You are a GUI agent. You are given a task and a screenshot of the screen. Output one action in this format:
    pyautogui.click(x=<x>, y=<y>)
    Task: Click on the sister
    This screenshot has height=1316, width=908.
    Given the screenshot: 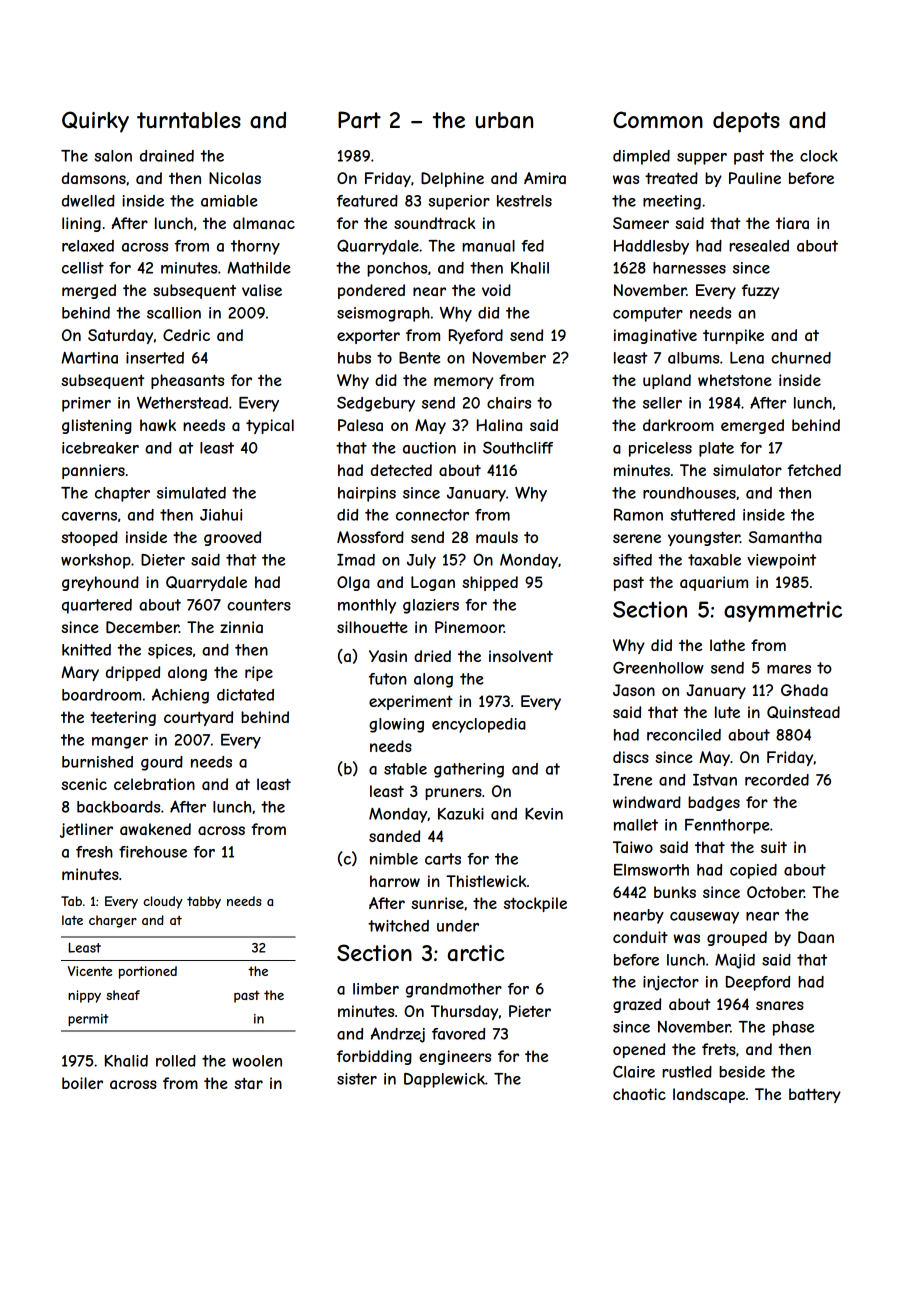 What is the action you would take?
    pyautogui.click(x=357, y=1079)
